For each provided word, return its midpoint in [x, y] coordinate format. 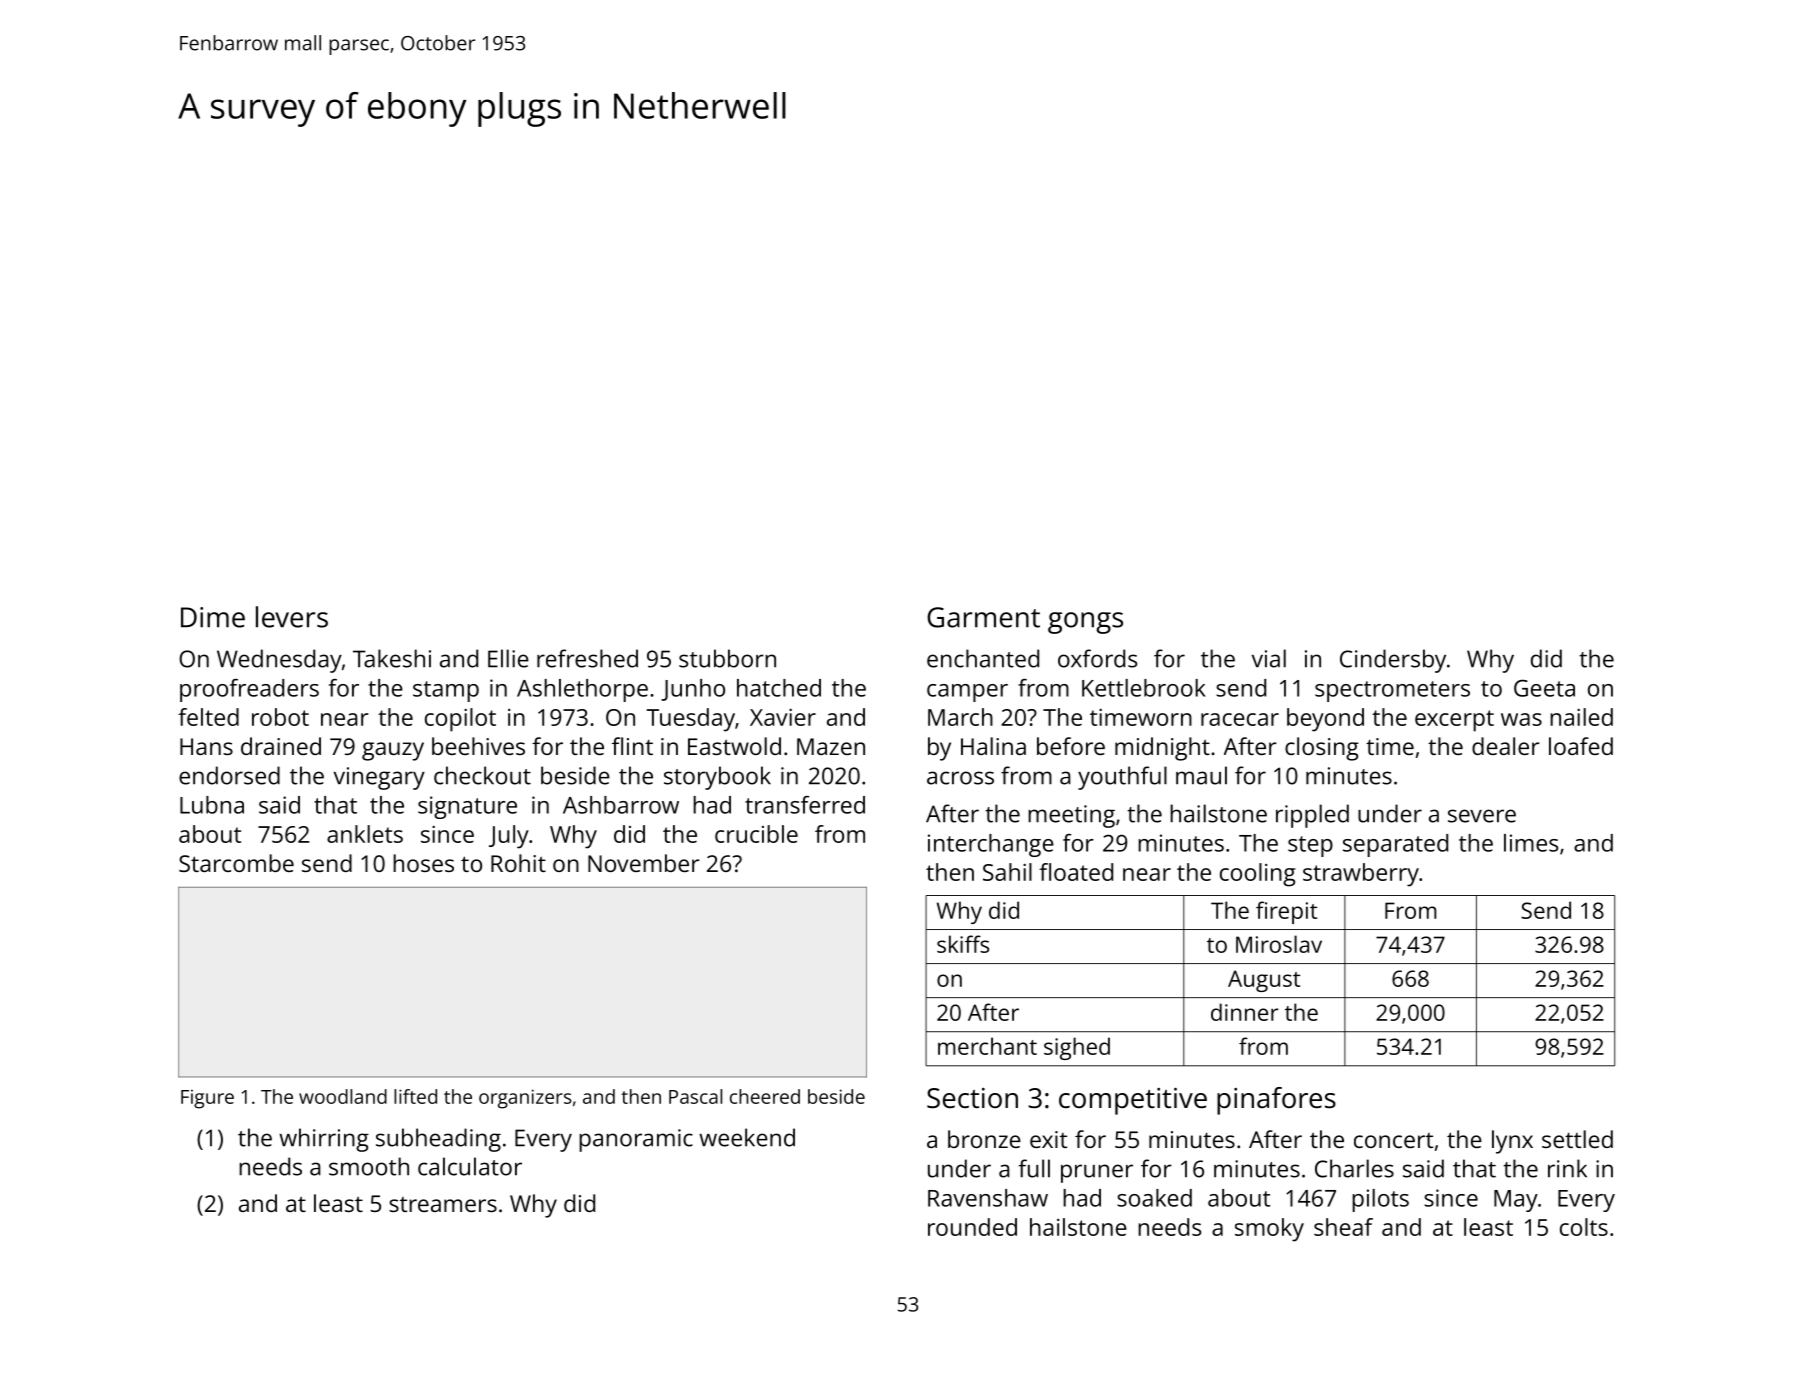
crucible [756, 834]
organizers [525, 1099]
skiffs [963, 944]
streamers [443, 1204]
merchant [987, 1046]
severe [1482, 816]
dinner [1244, 1012]
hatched [779, 688]
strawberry [1361, 875]
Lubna [212, 805]
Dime [213, 617]
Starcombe [236, 863]
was [1521, 719]
